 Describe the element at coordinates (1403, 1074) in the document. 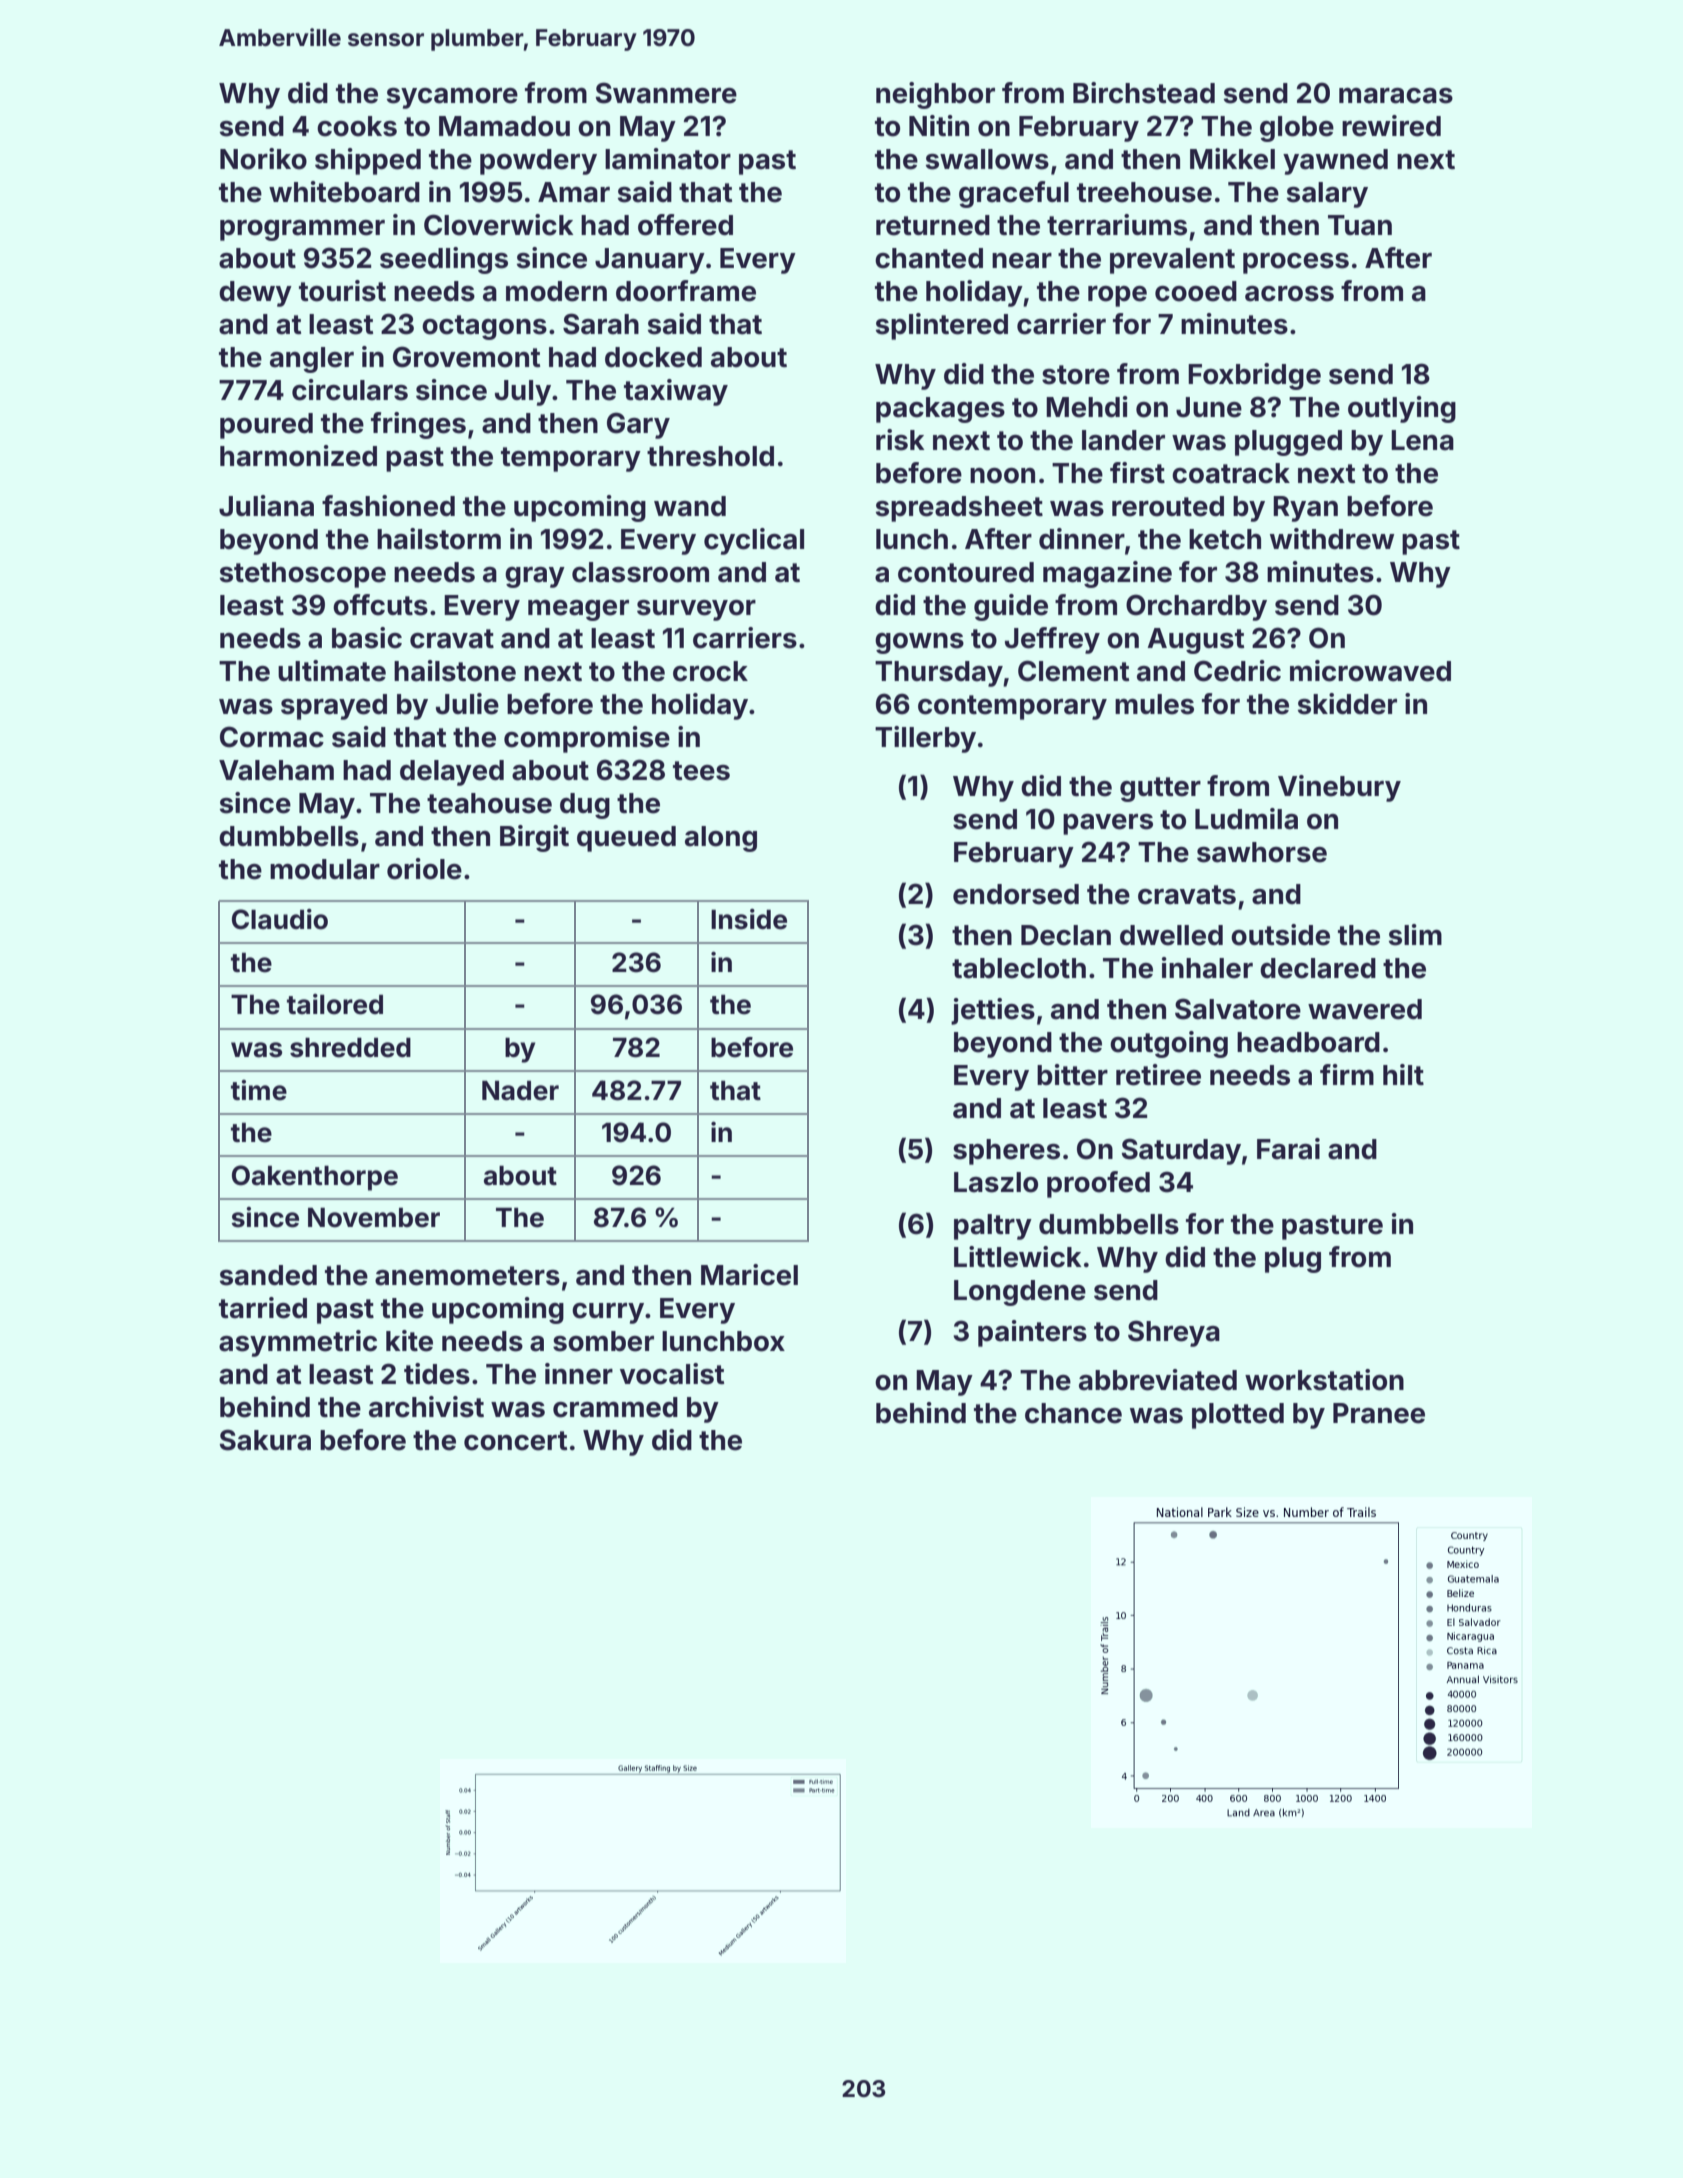

I see `hilt` at that location.
